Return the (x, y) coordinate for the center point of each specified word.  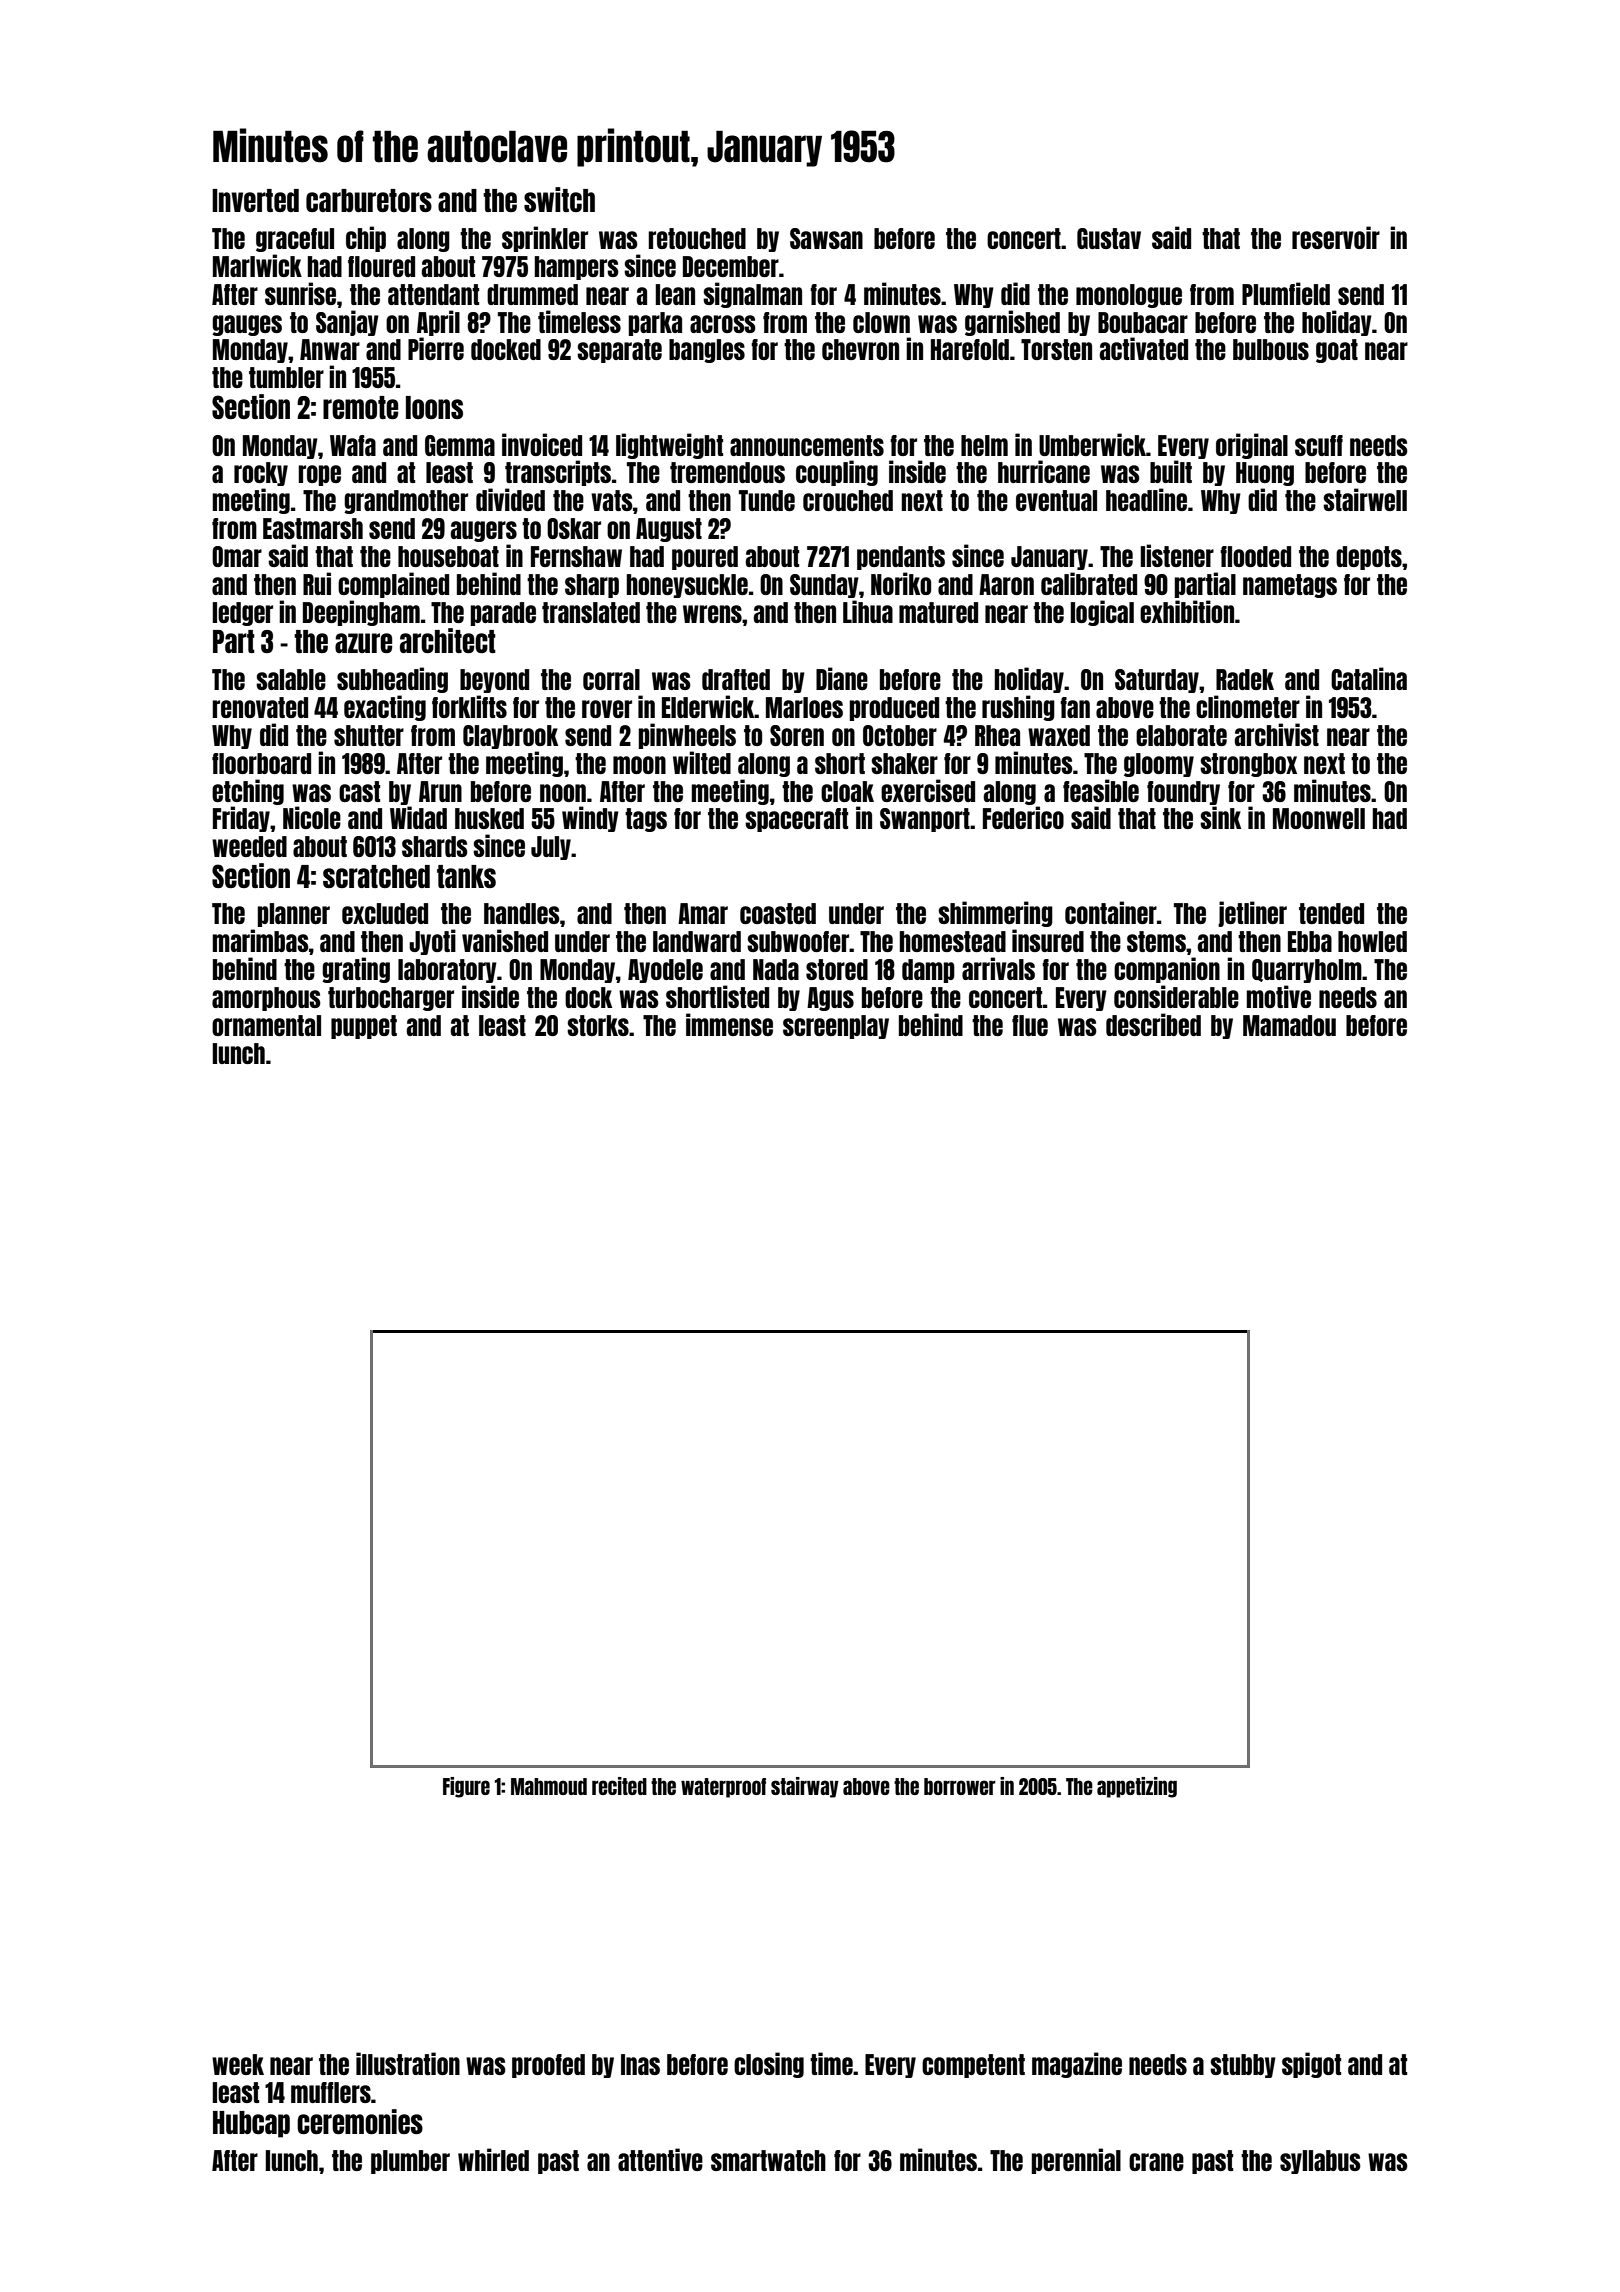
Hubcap (251, 2124)
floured (381, 266)
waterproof (723, 1788)
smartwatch (768, 2160)
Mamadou (1289, 1025)
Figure (466, 1787)
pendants (901, 558)
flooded (1255, 556)
